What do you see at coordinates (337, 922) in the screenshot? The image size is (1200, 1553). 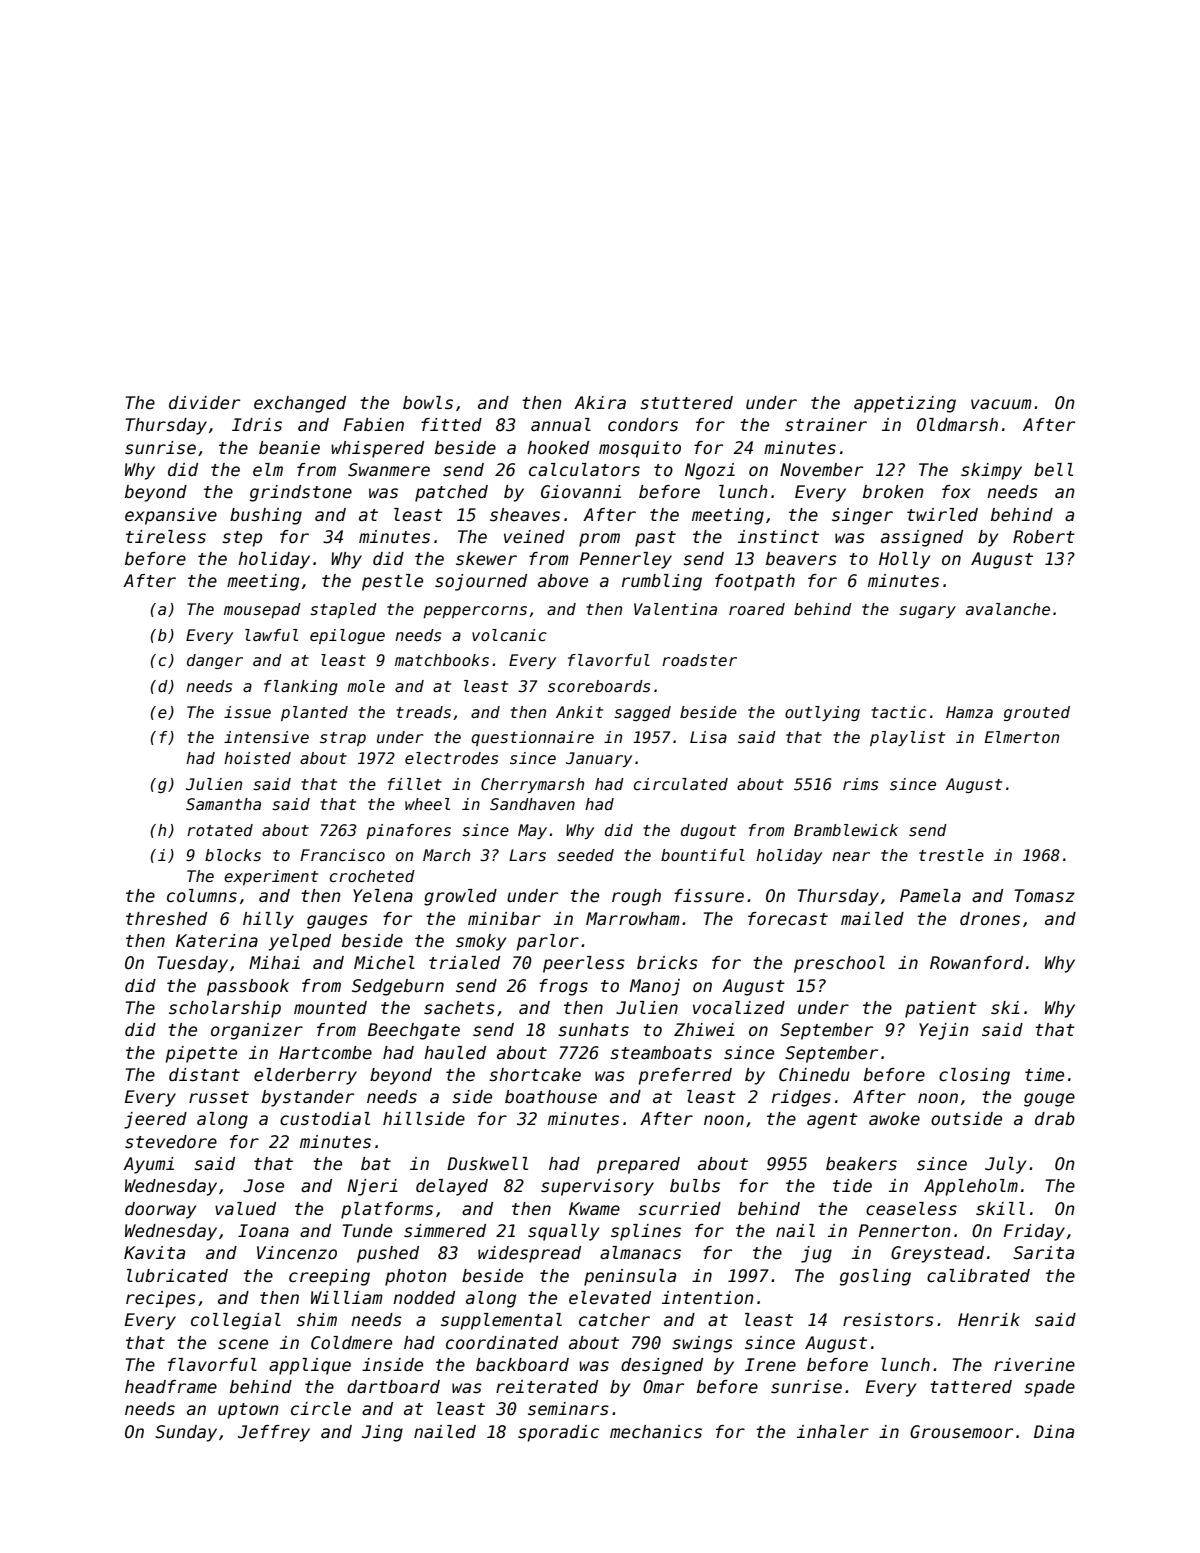 I see `gauges` at bounding box center [337, 922].
